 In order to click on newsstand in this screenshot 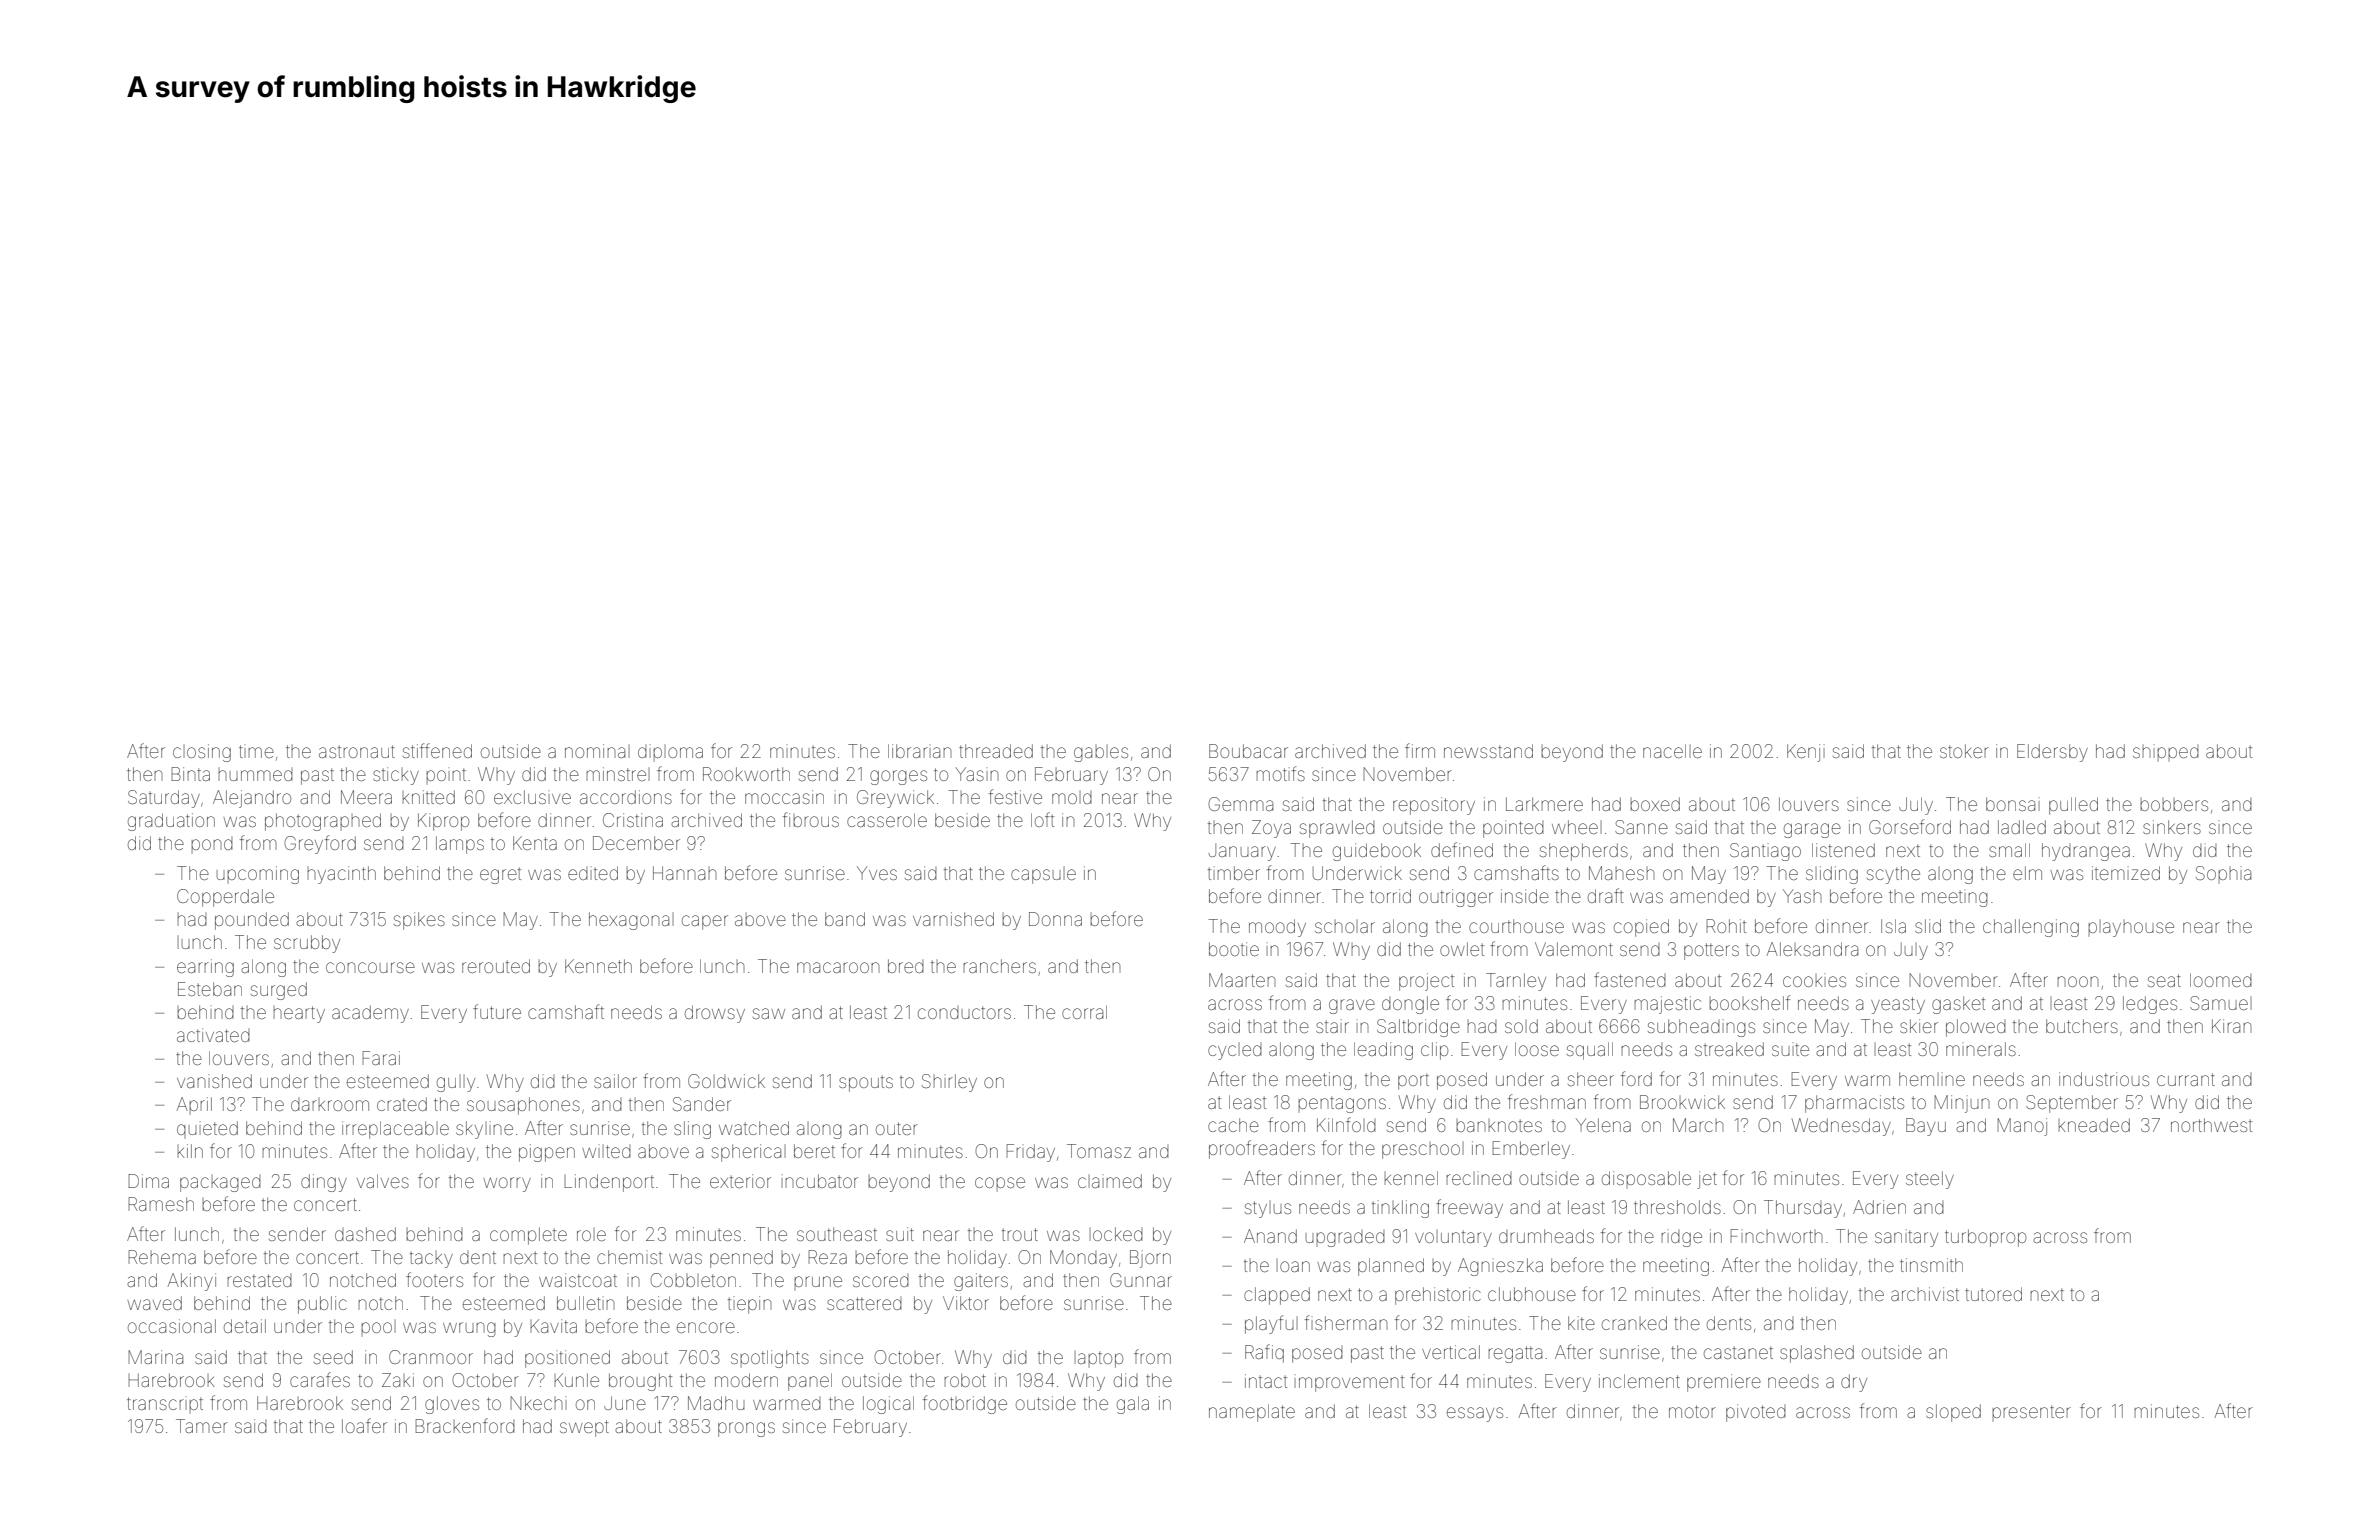, I will do `click(1488, 751)`.
